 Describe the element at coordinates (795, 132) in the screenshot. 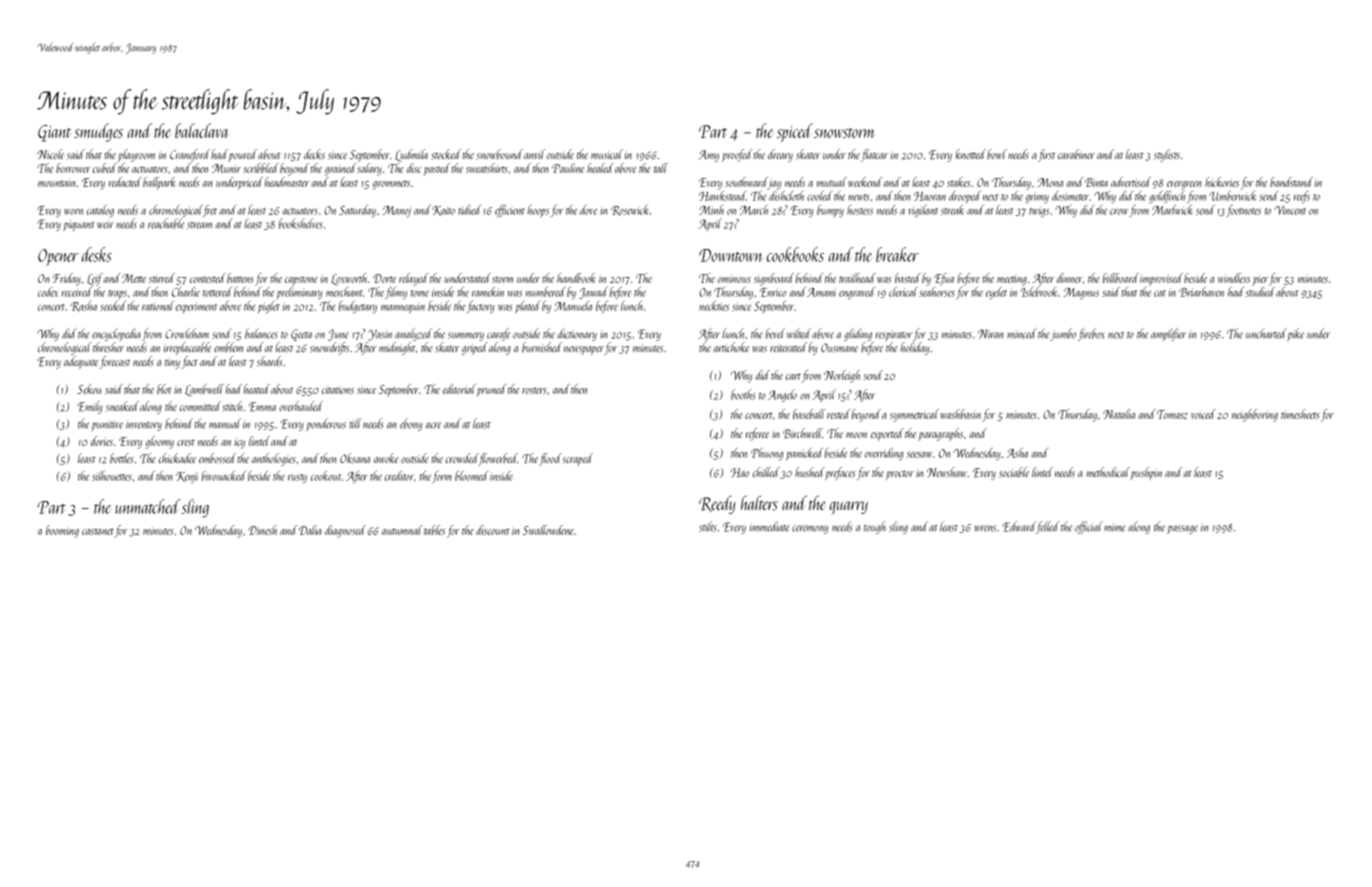

I see `spiced` at that location.
